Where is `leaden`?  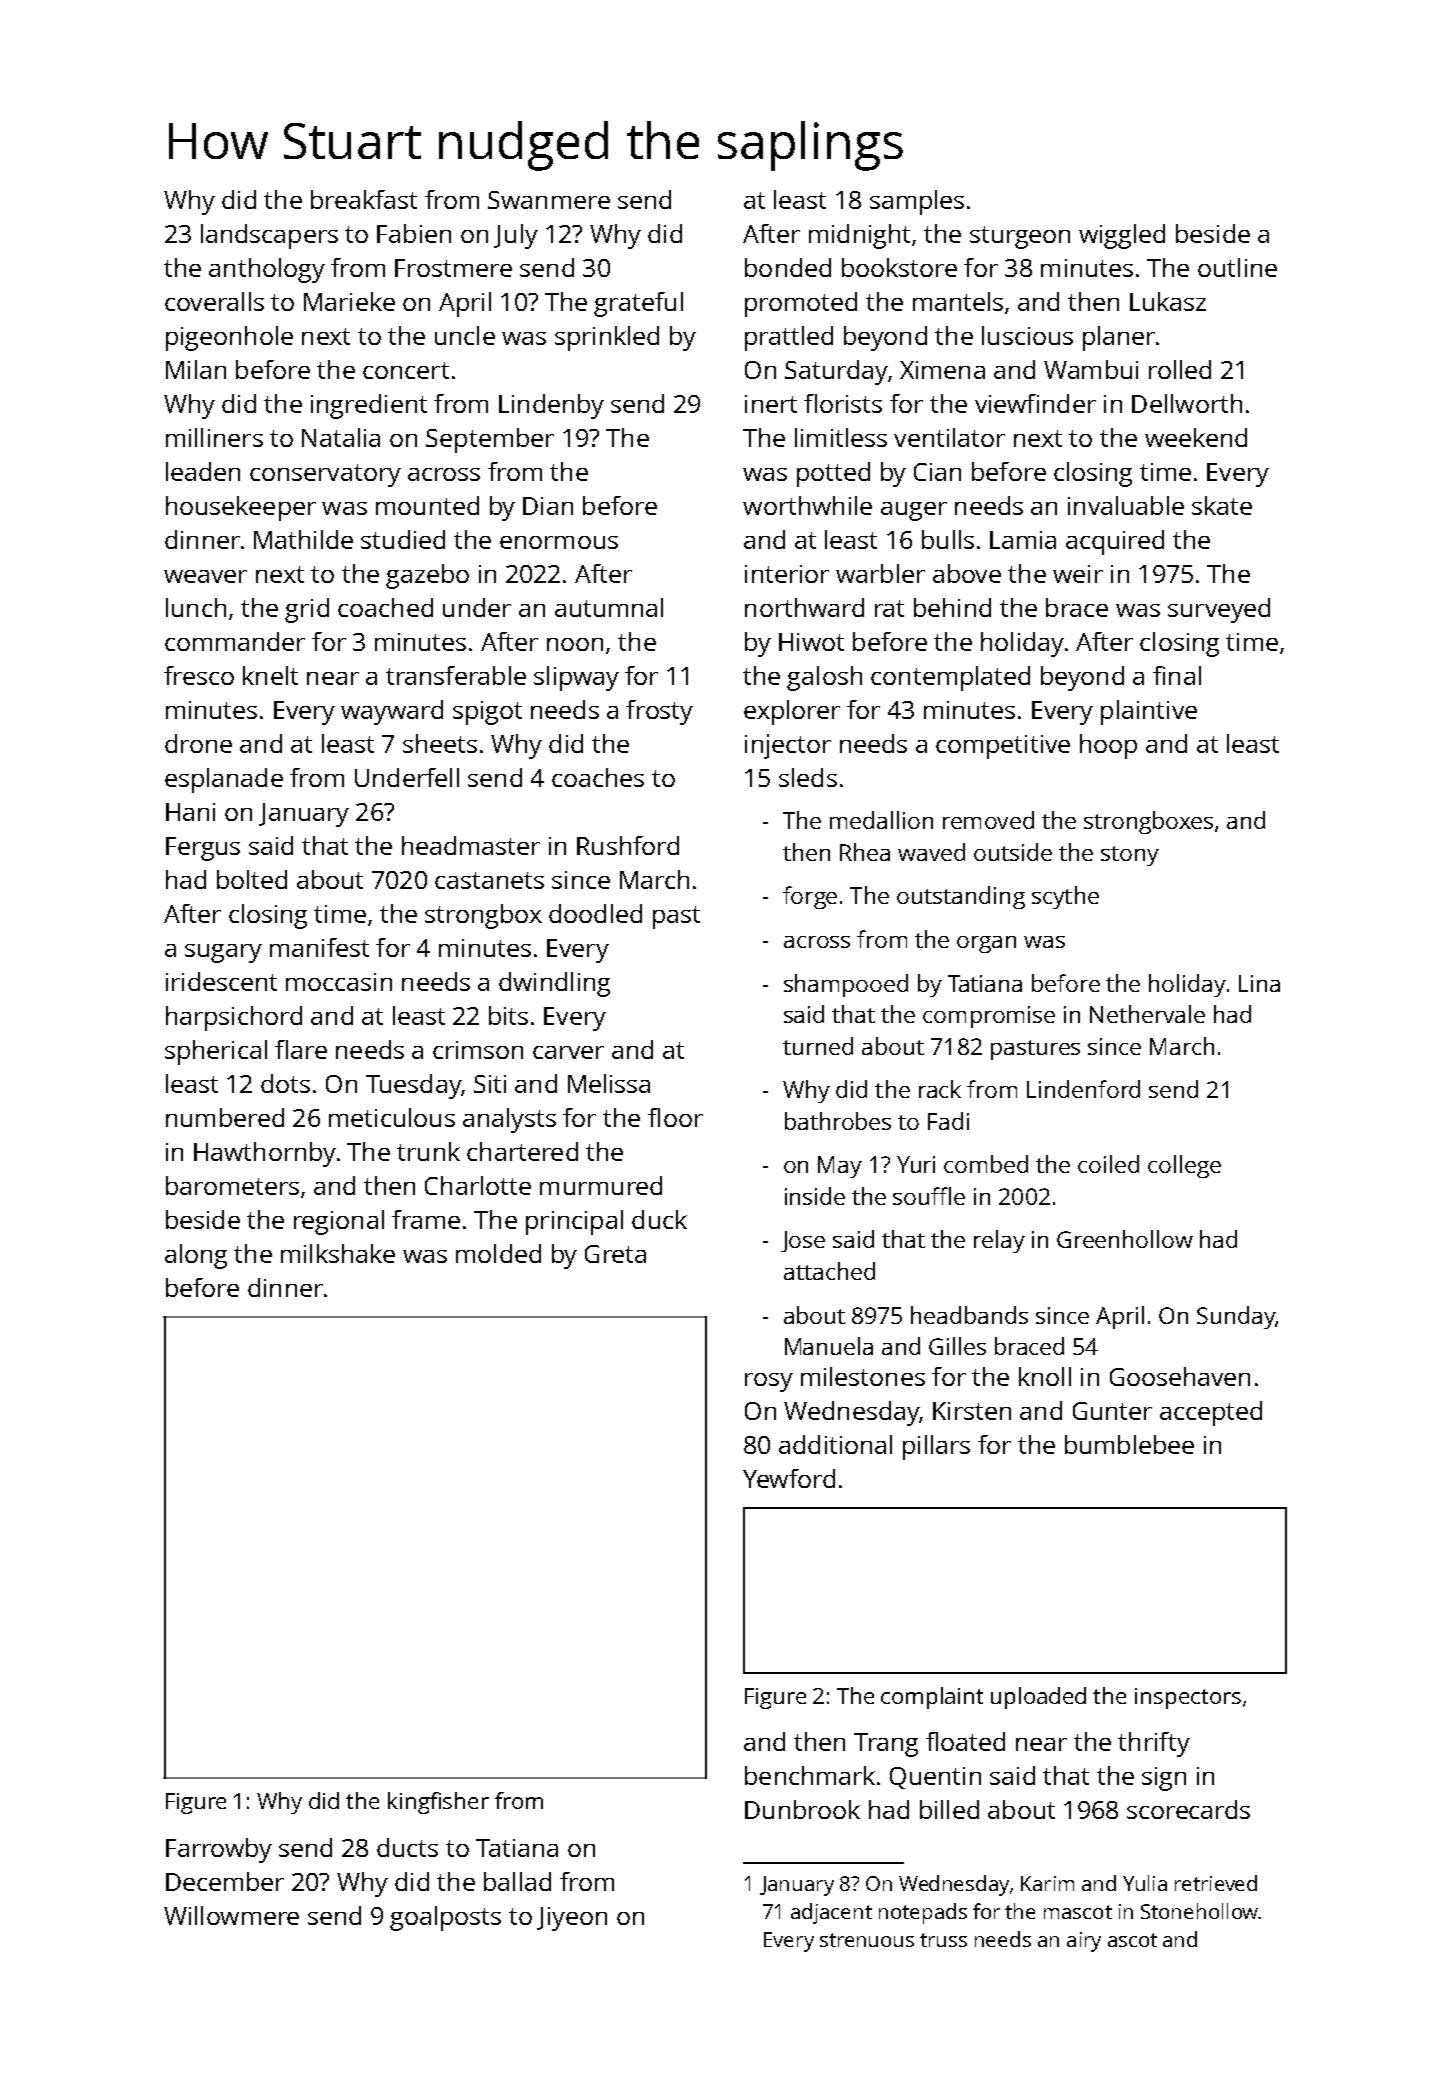
leaden is located at coordinates (203, 471).
